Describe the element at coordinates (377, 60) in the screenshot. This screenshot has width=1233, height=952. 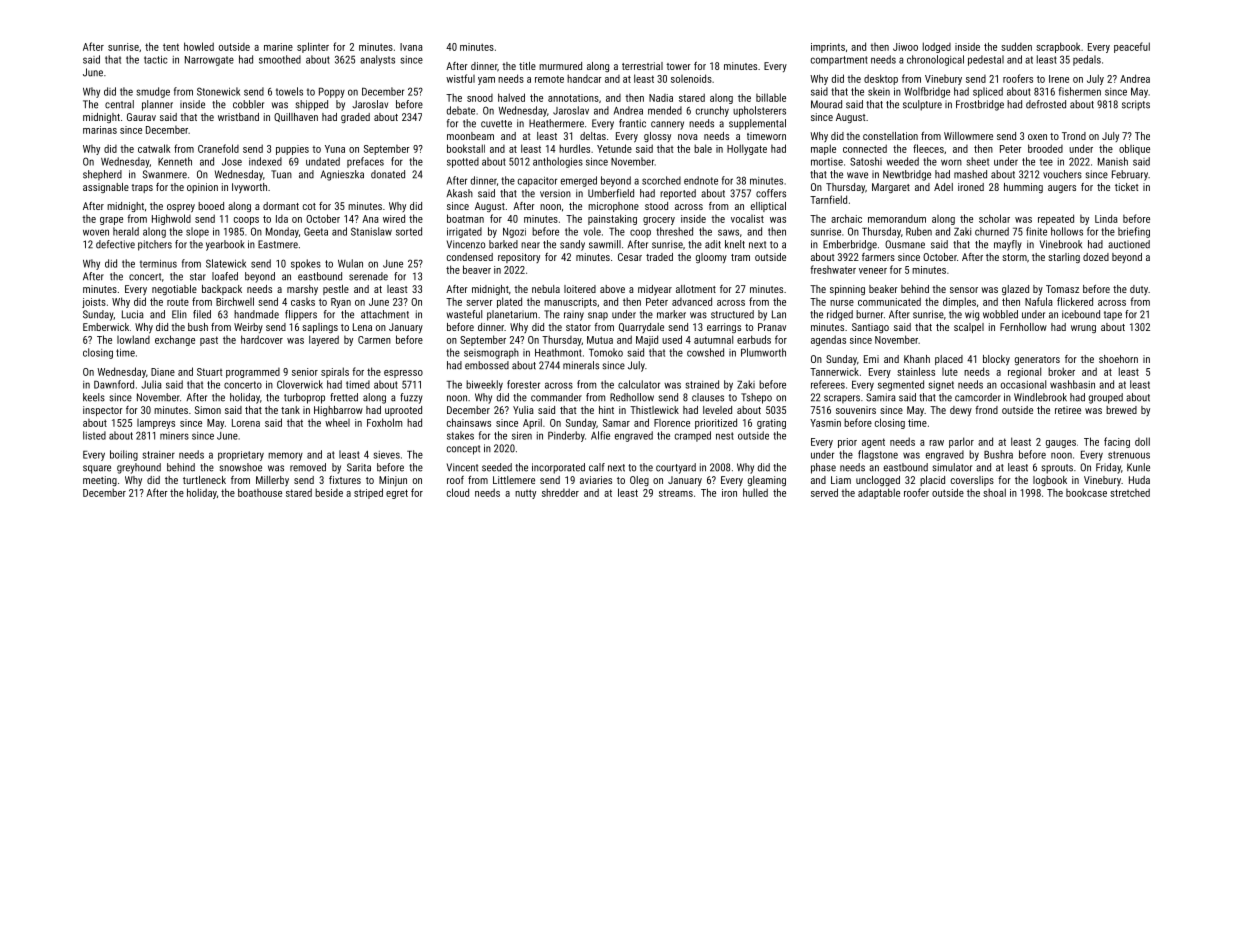
I see `analysts` at that location.
